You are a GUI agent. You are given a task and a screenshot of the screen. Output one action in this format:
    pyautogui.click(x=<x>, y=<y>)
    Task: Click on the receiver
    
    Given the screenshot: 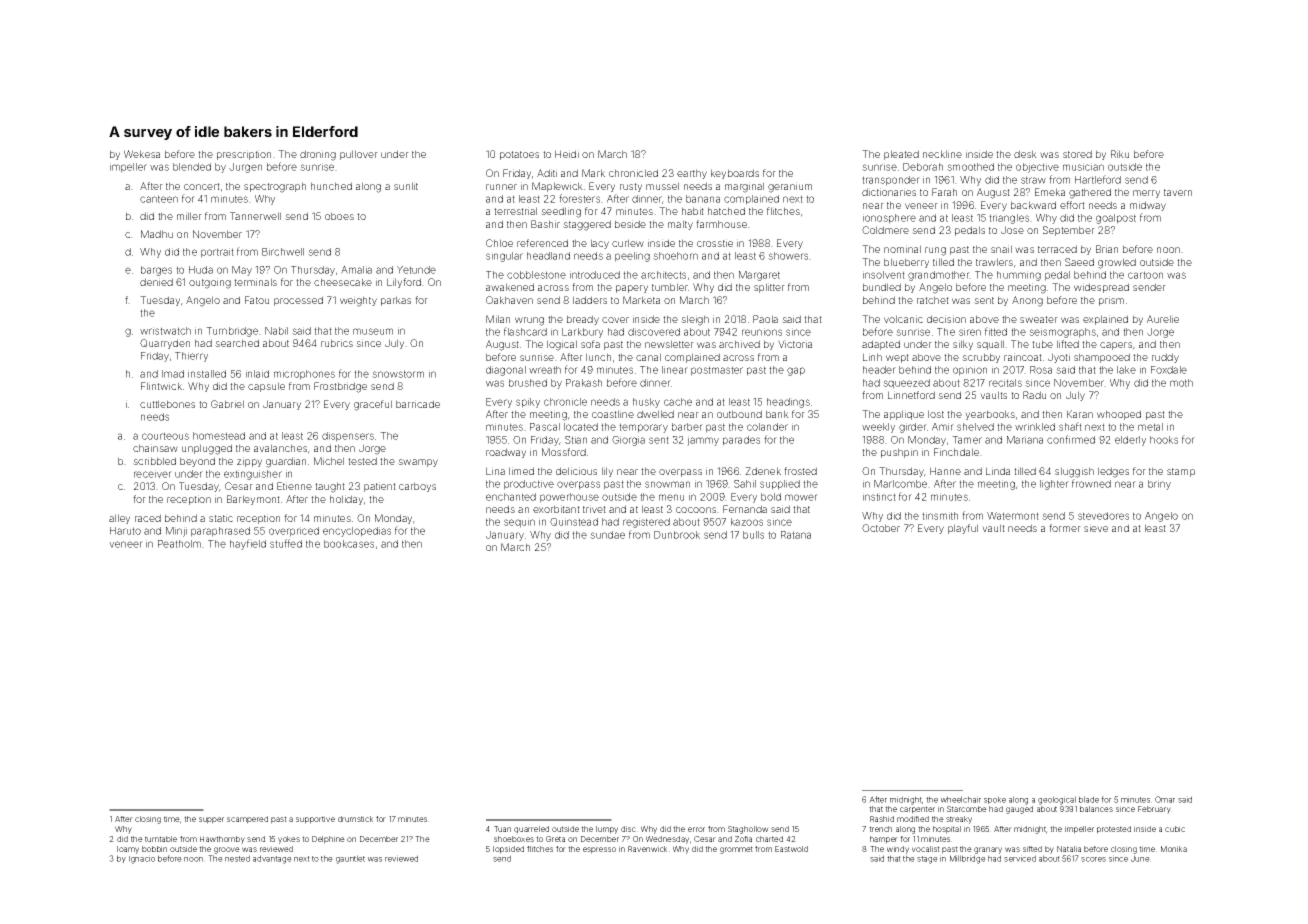 What is the action you would take?
    pyautogui.click(x=153, y=474)
